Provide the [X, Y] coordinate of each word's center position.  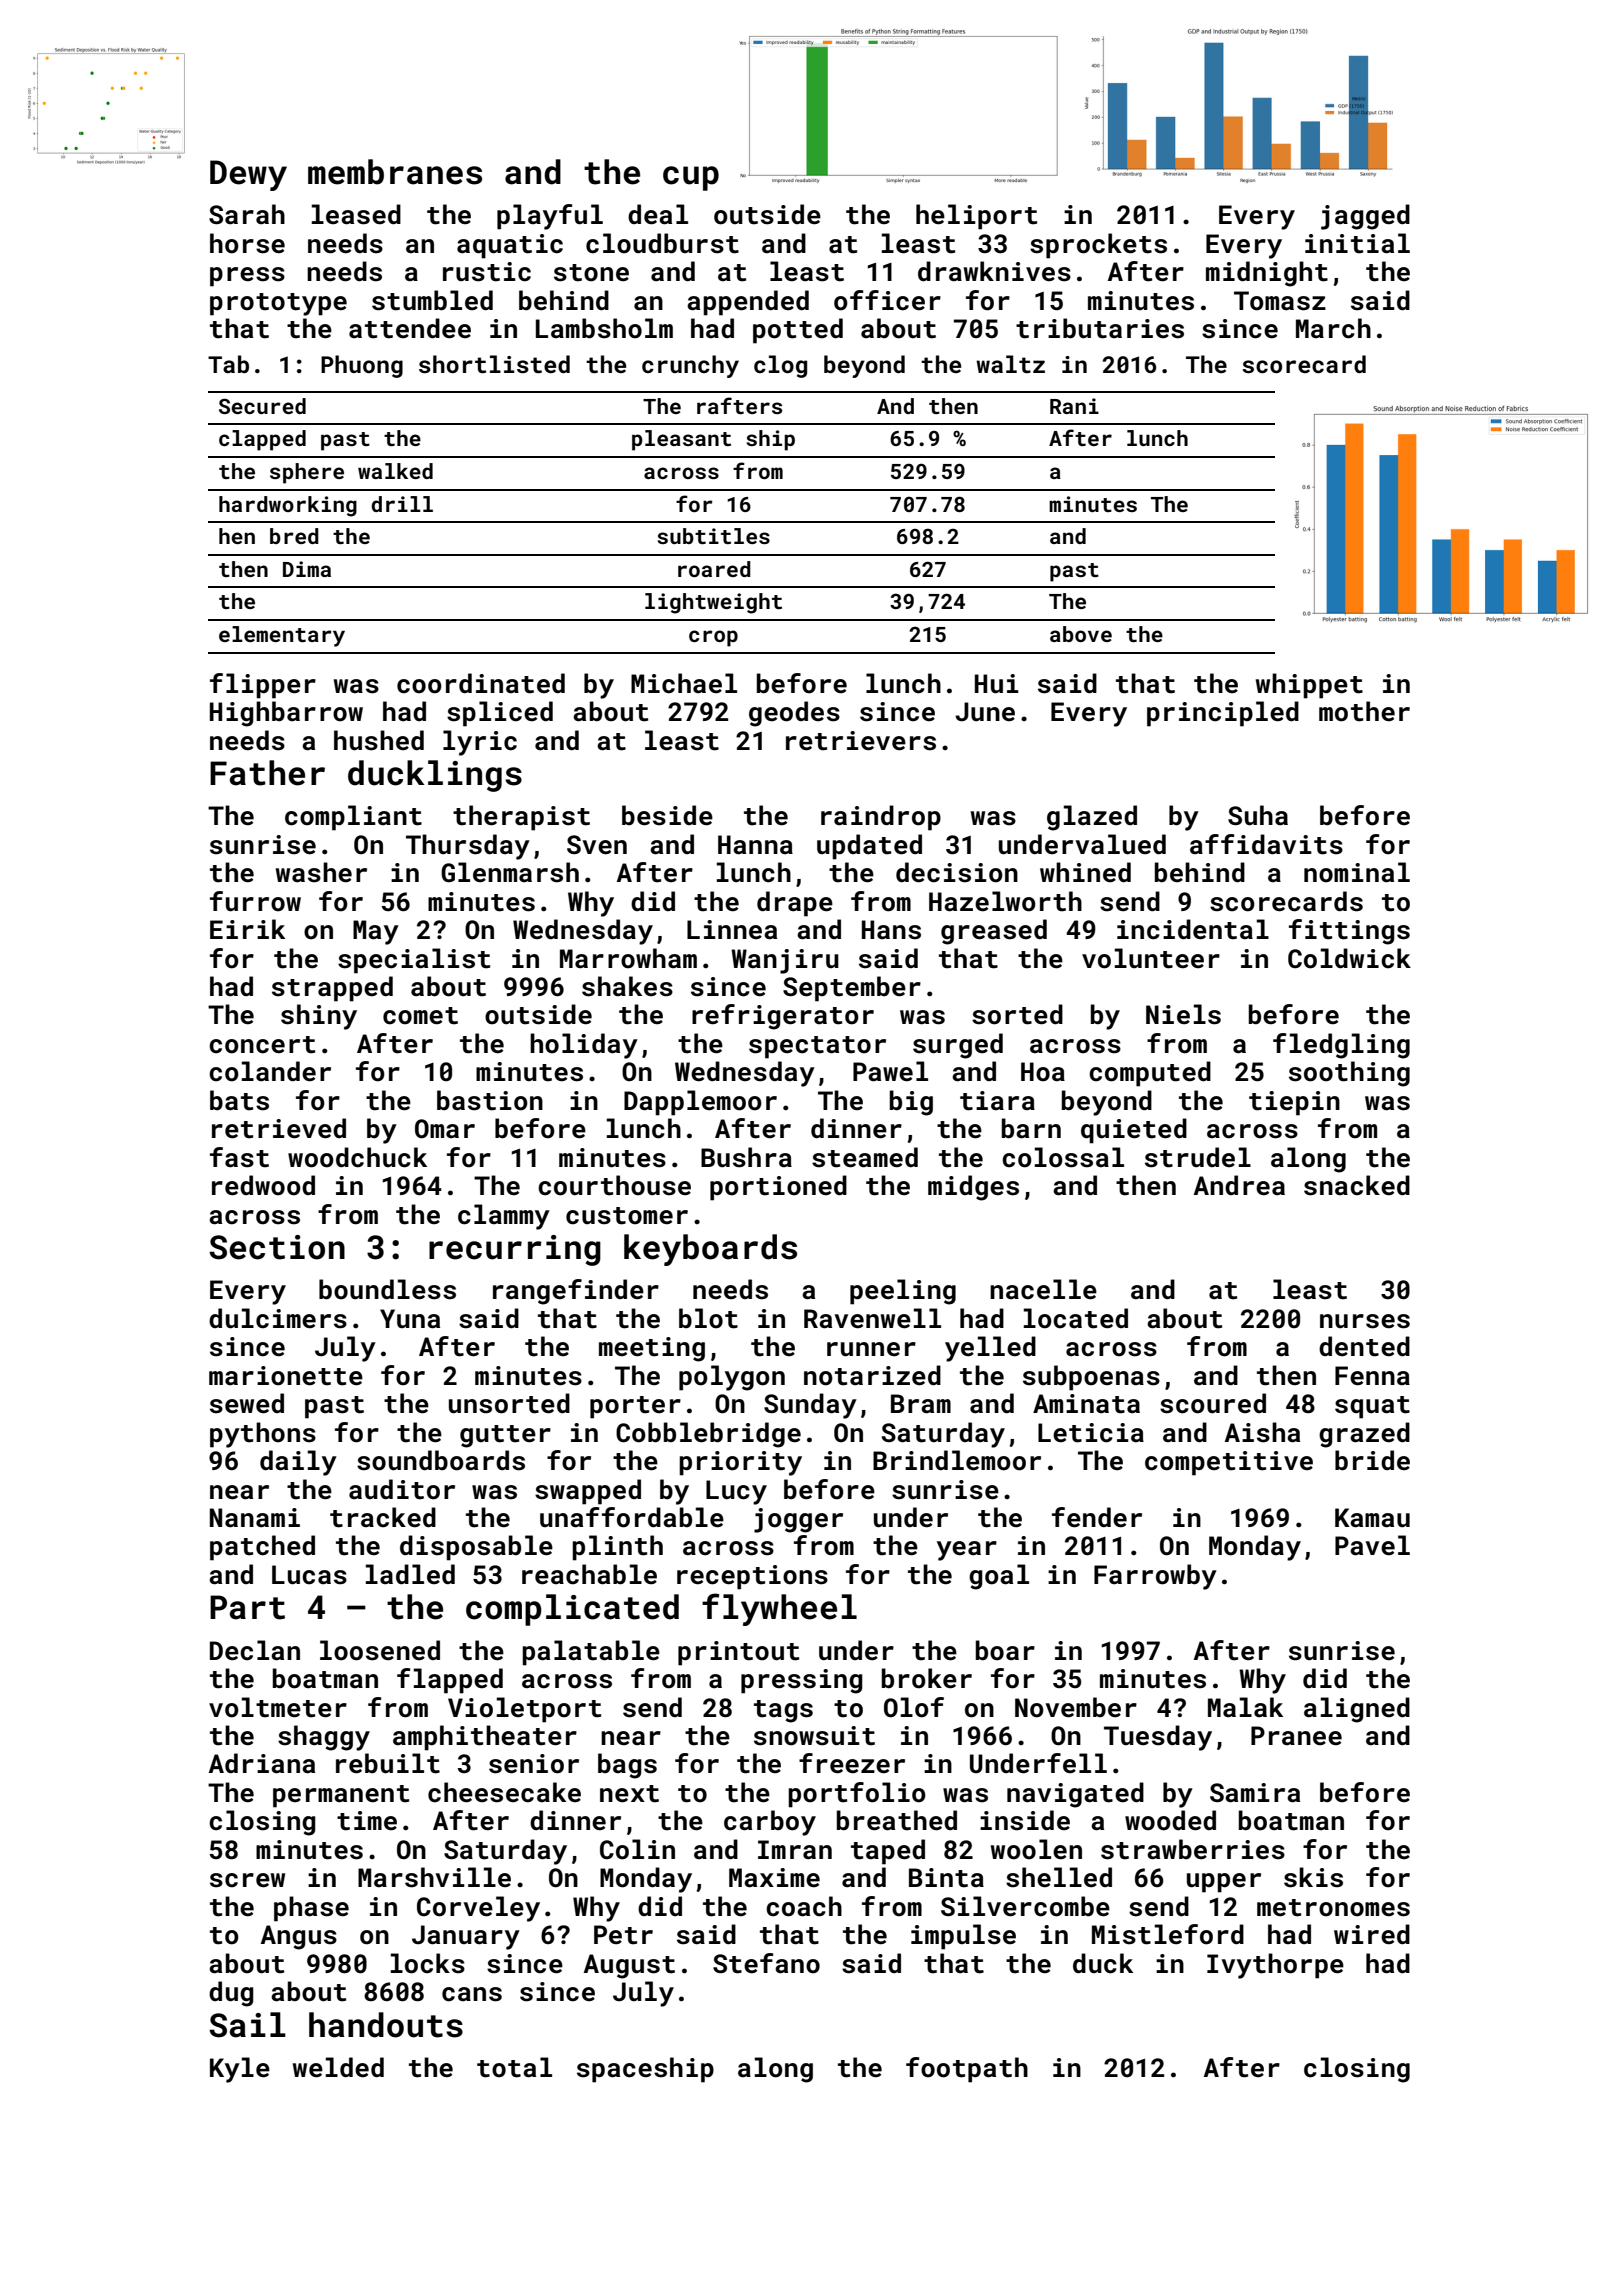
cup [691, 178]
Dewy [248, 175]
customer [627, 1216]
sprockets [1098, 246]
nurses [1365, 1321]
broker [927, 1678]
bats [239, 1100]
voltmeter [278, 1707]
